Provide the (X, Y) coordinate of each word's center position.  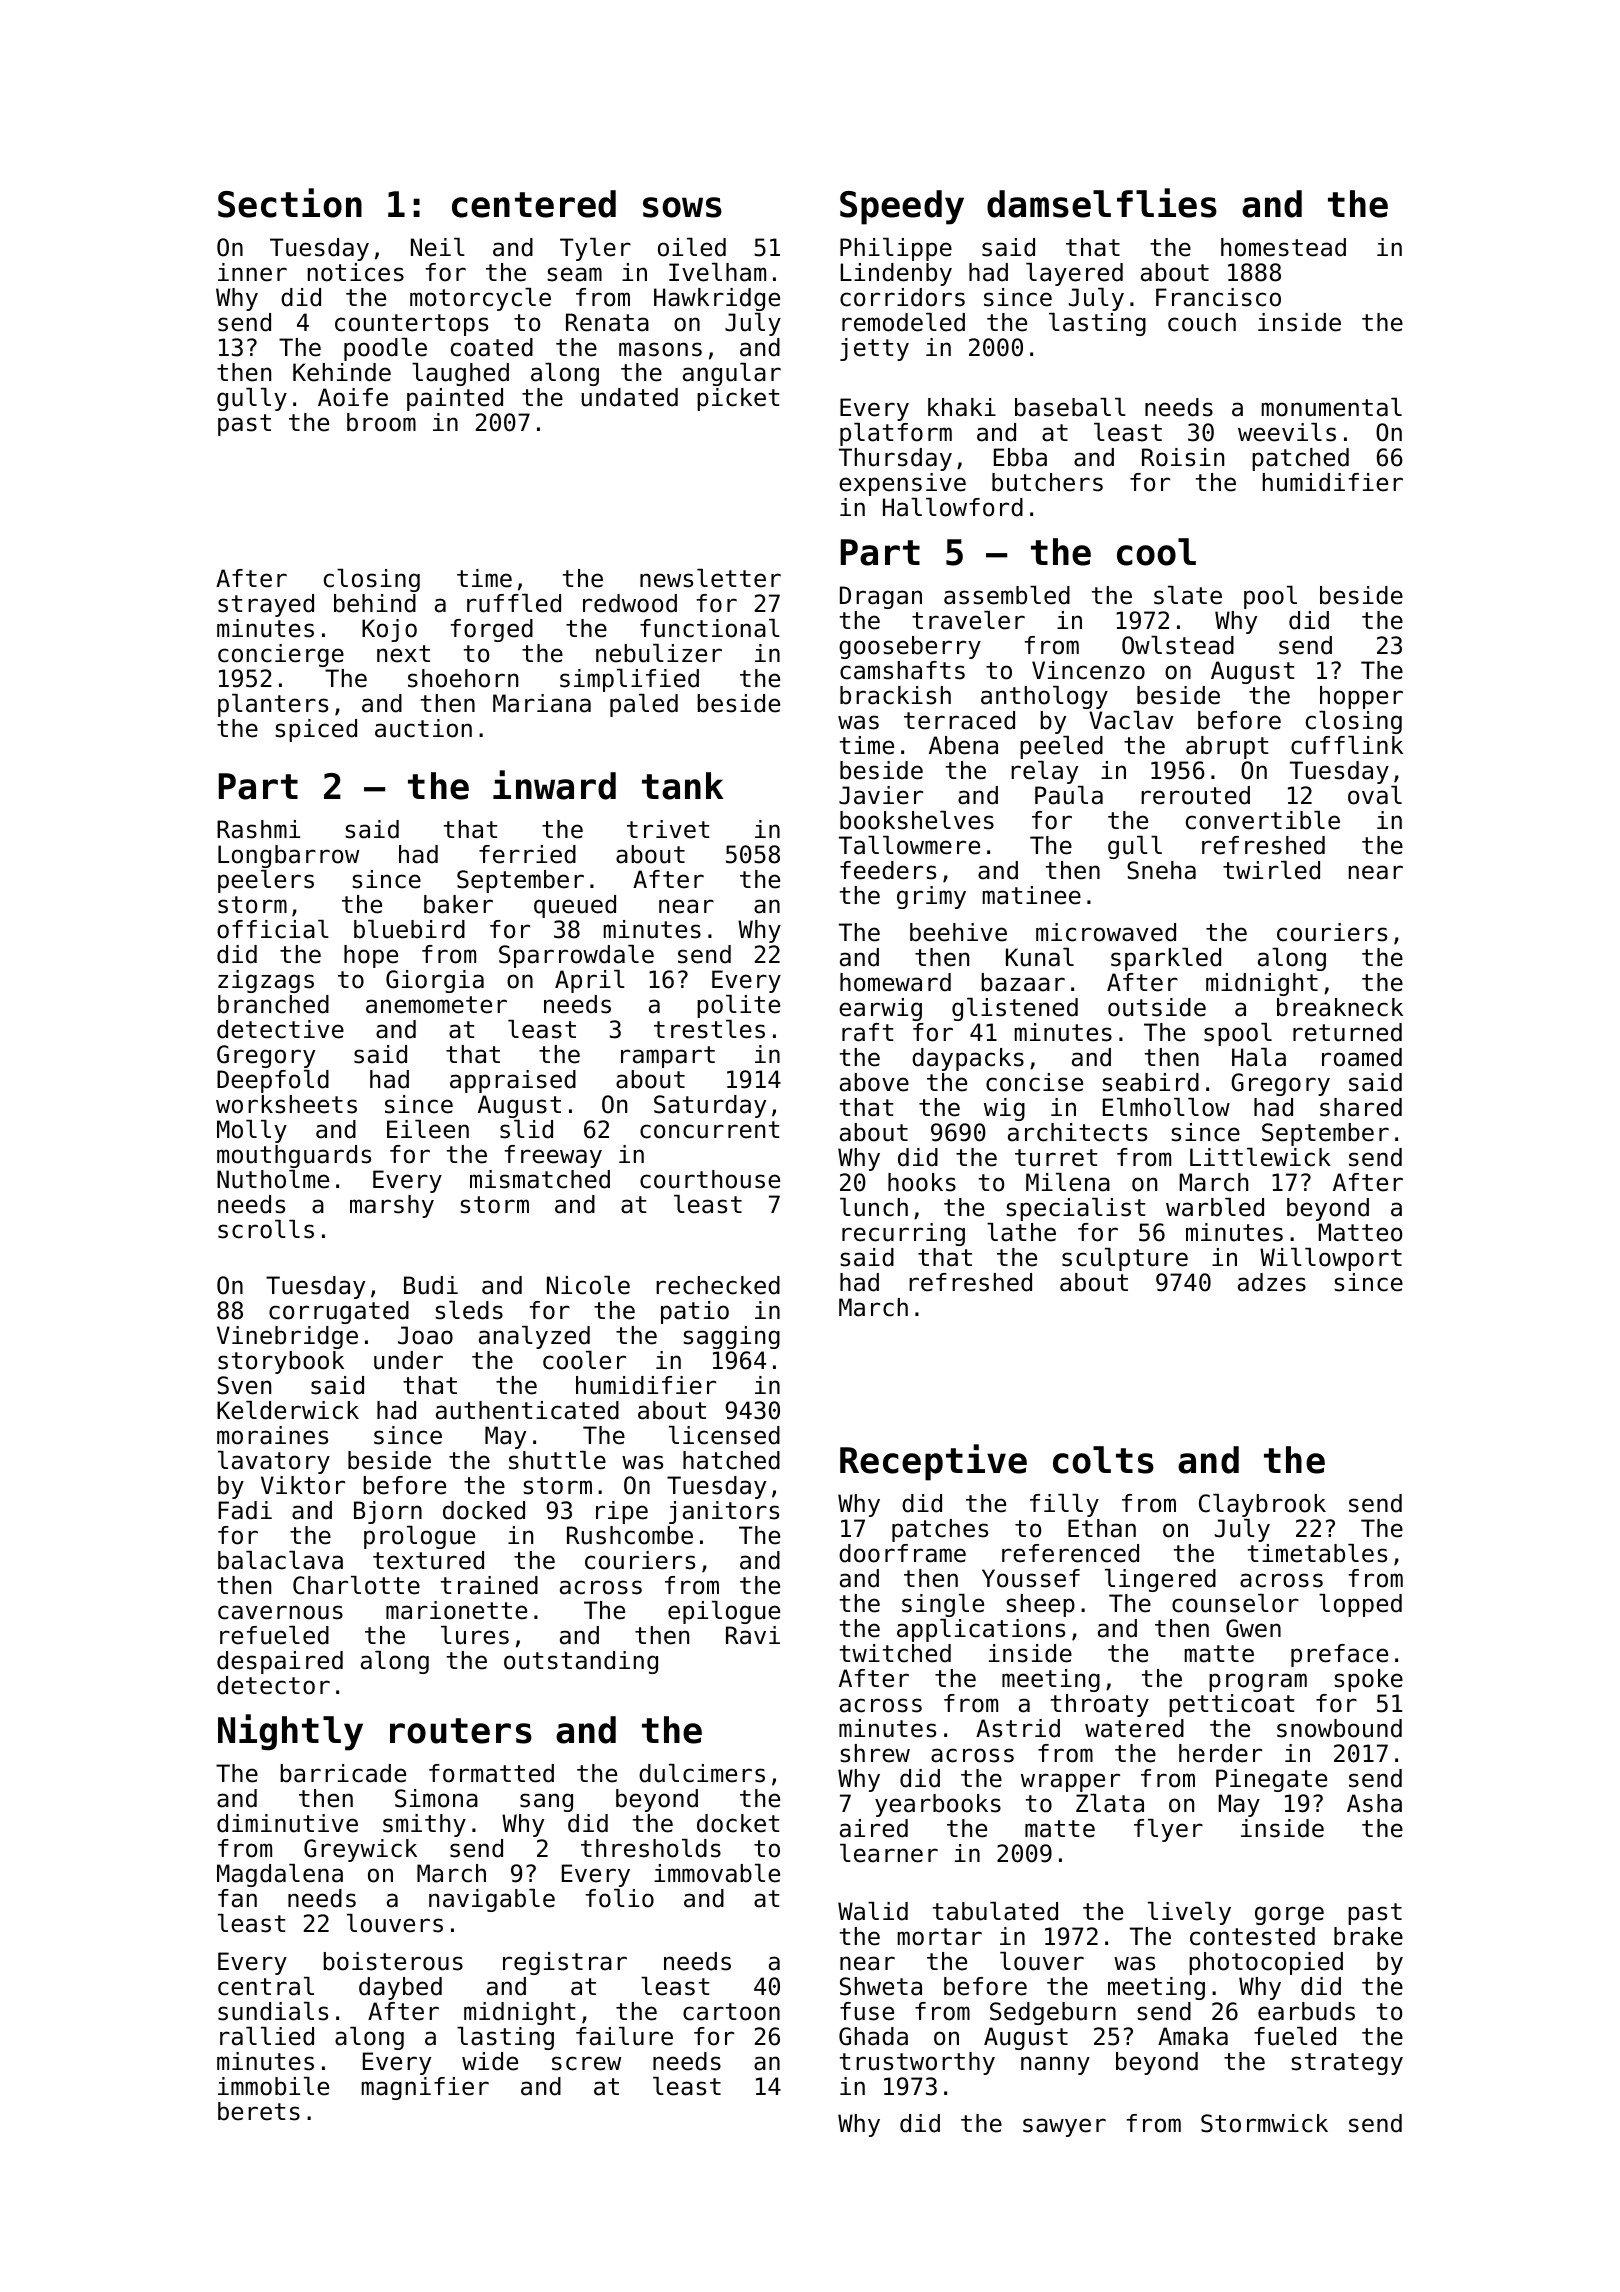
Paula (1069, 795)
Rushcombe (630, 1535)
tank (683, 786)
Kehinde (342, 372)
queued (575, 906)
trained (489, 1585)
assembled (1007, 595)
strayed (266, 605)
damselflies (1102, 203)
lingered (1160, 1580)
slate (1188, 595)
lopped (1360, 1605)
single (943, 1605)
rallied (267, 2036)
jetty (874, 349)
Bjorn (388, 1512)
